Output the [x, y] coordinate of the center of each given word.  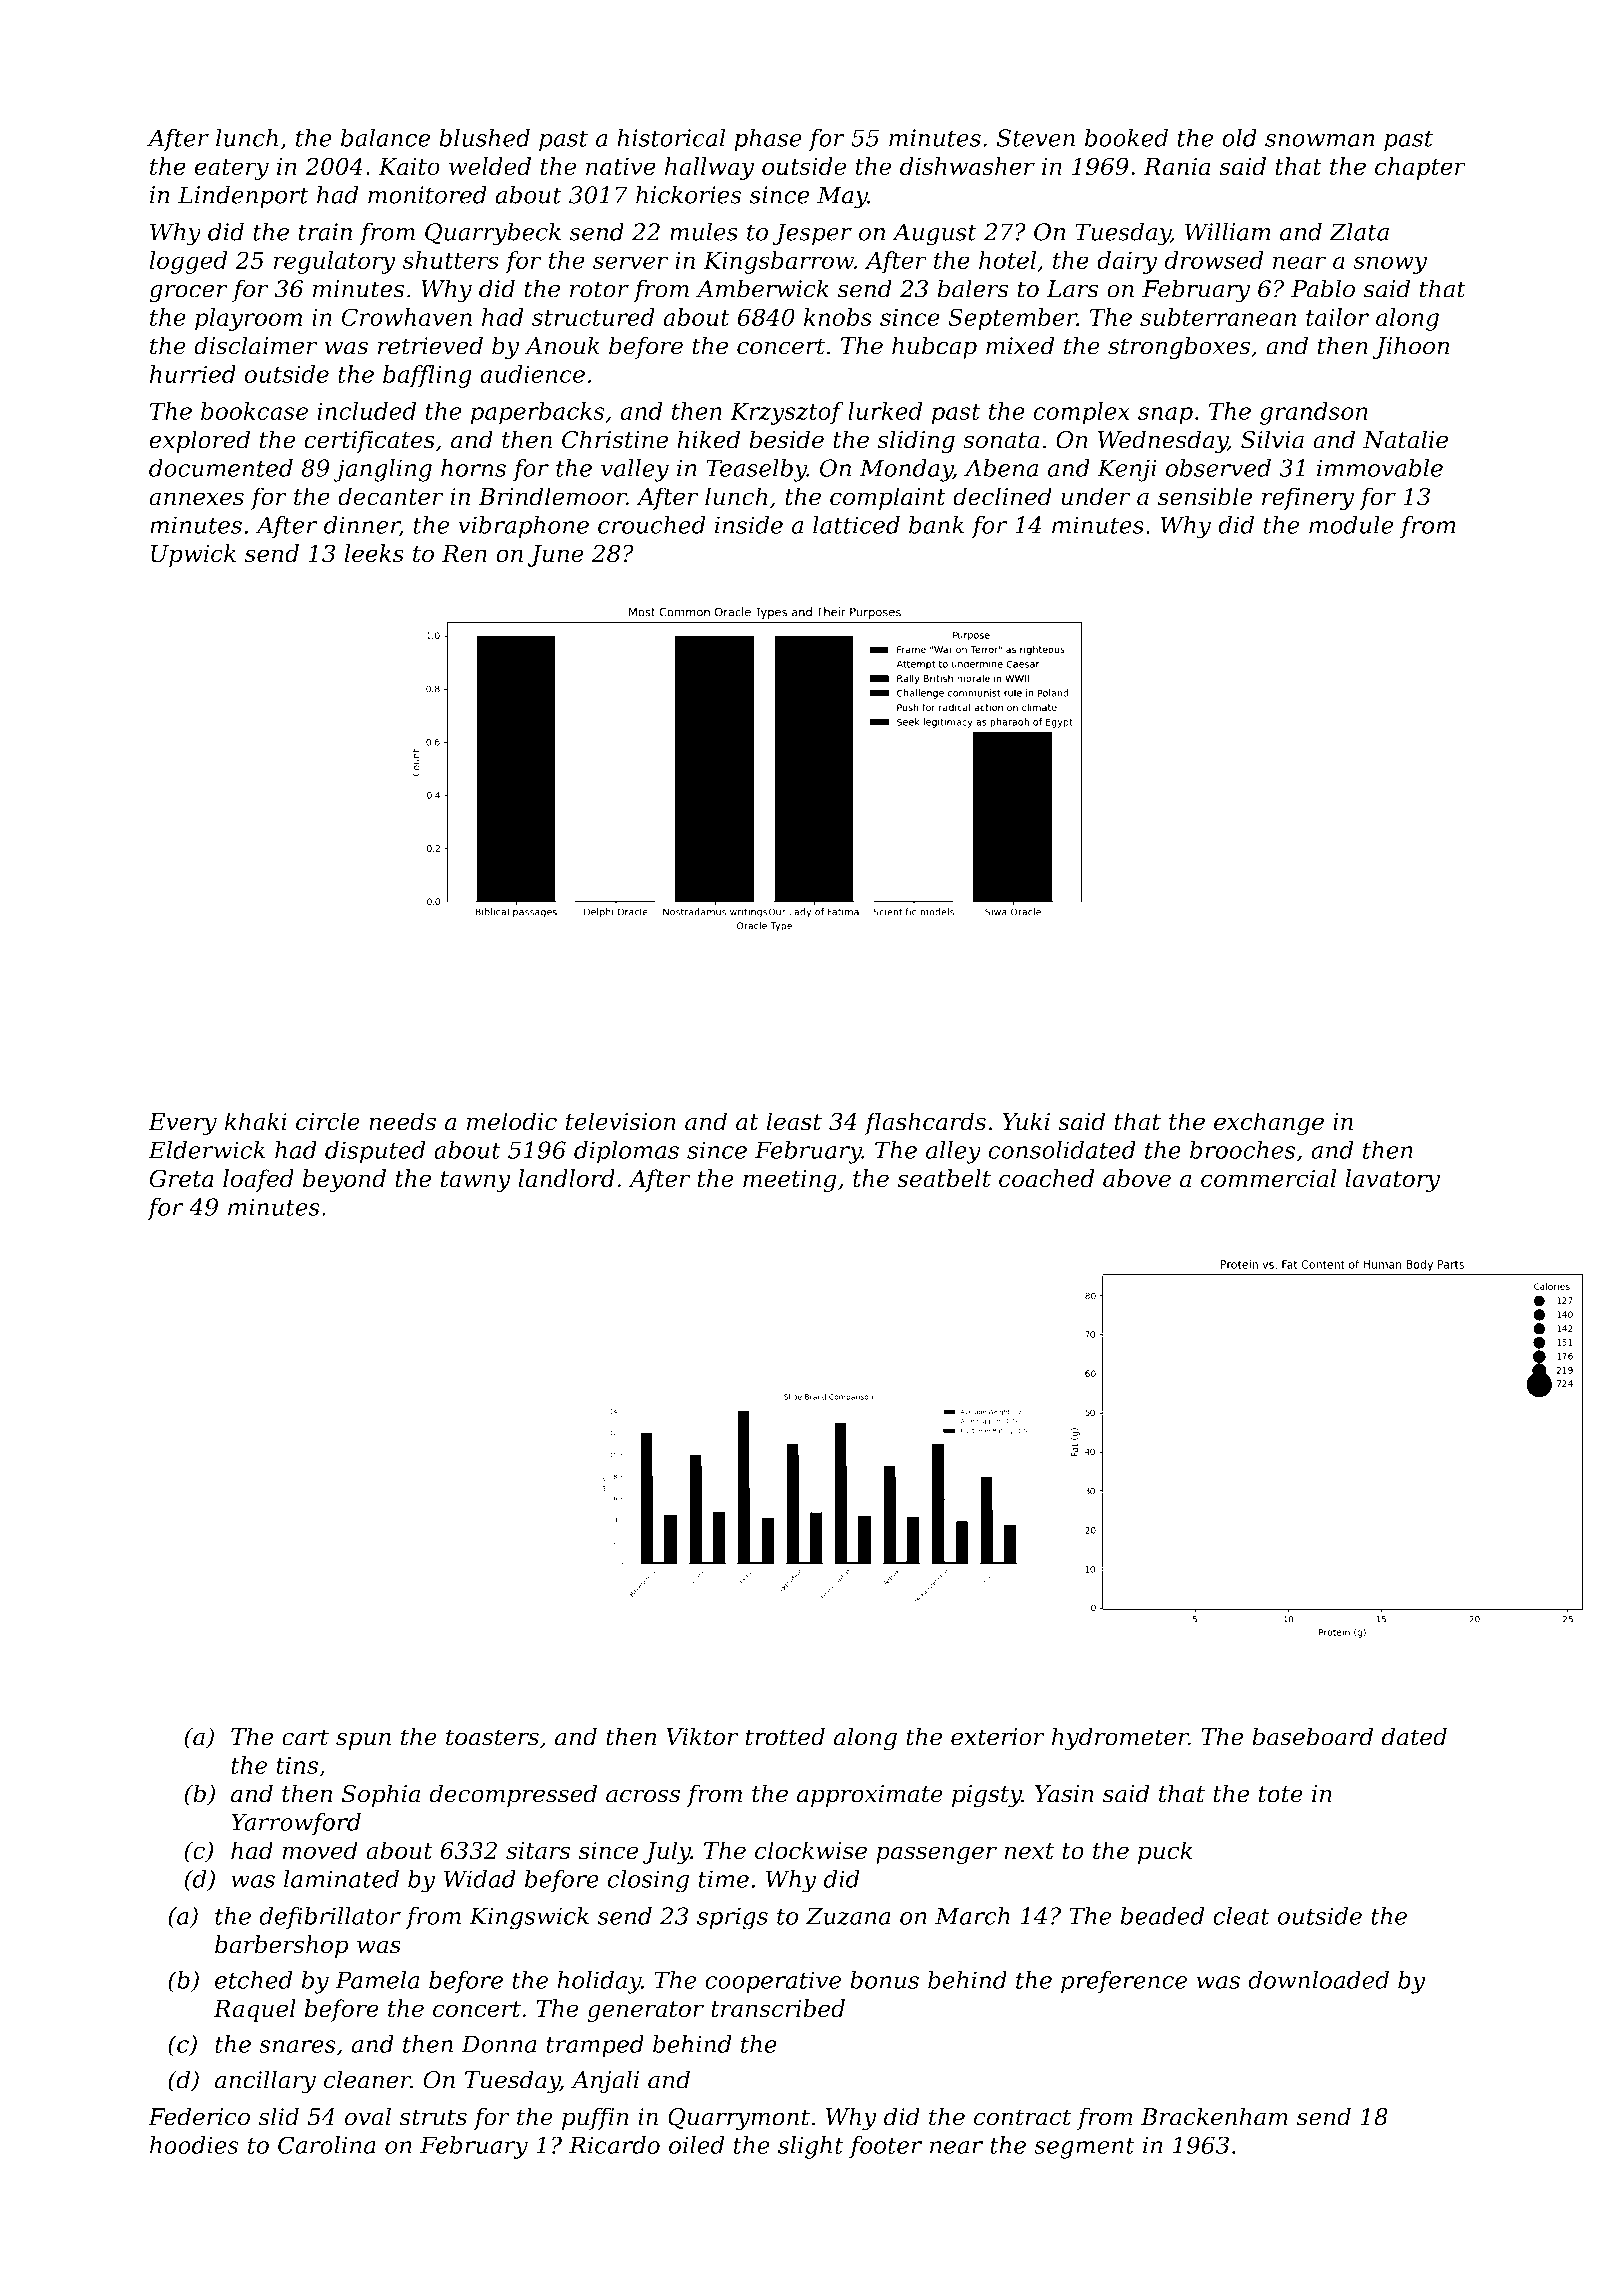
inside [749, 524]
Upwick [193, 555]
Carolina [327, 2145]
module [1351, 524]
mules [704, 231]
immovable [1380, 468]
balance [385, 137]
